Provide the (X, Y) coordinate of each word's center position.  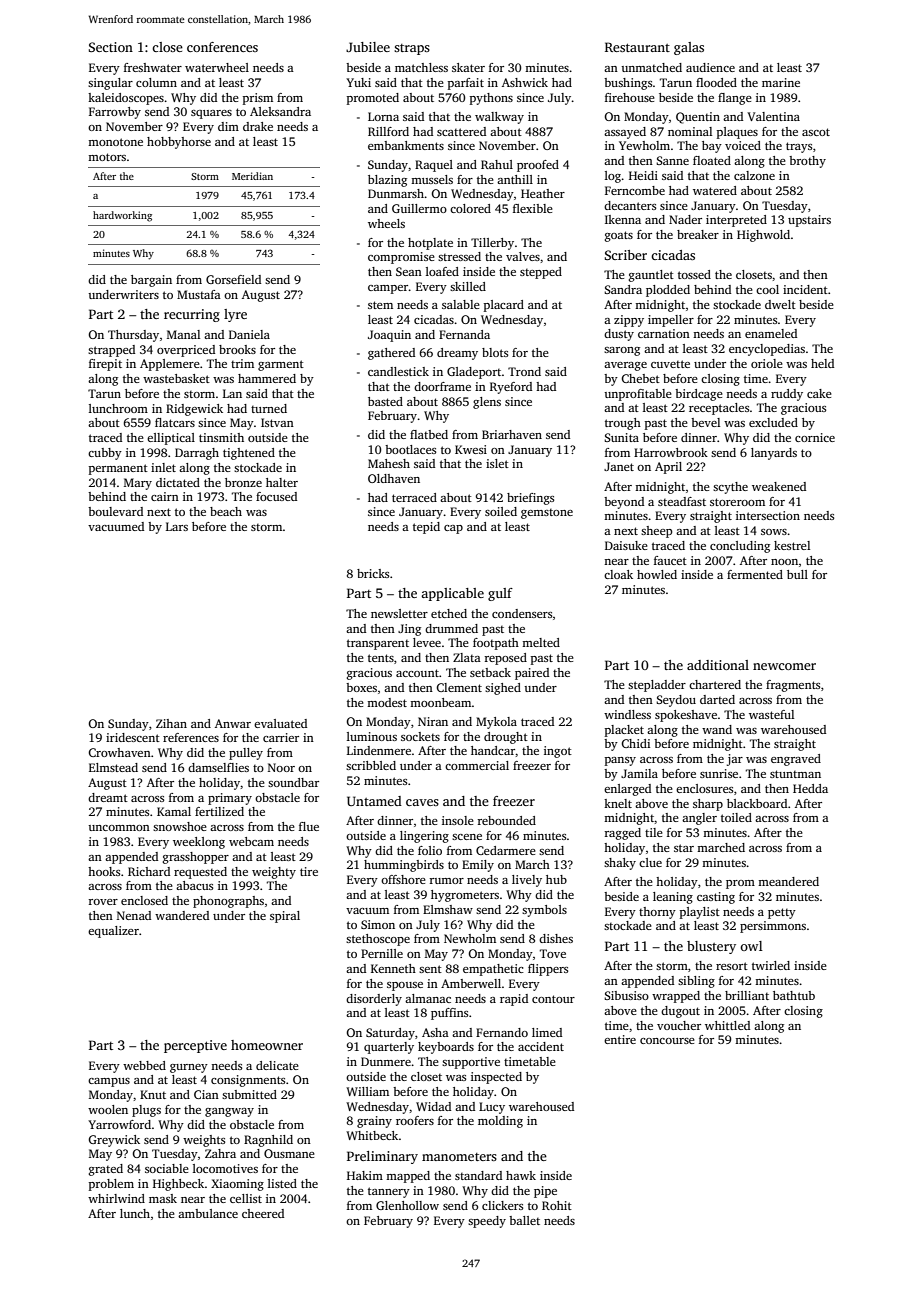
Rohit (557, 1205)
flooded (716, 82)
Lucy (492, 1108)
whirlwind (116, 1198)
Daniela (249, 334)
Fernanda (464, 334)
